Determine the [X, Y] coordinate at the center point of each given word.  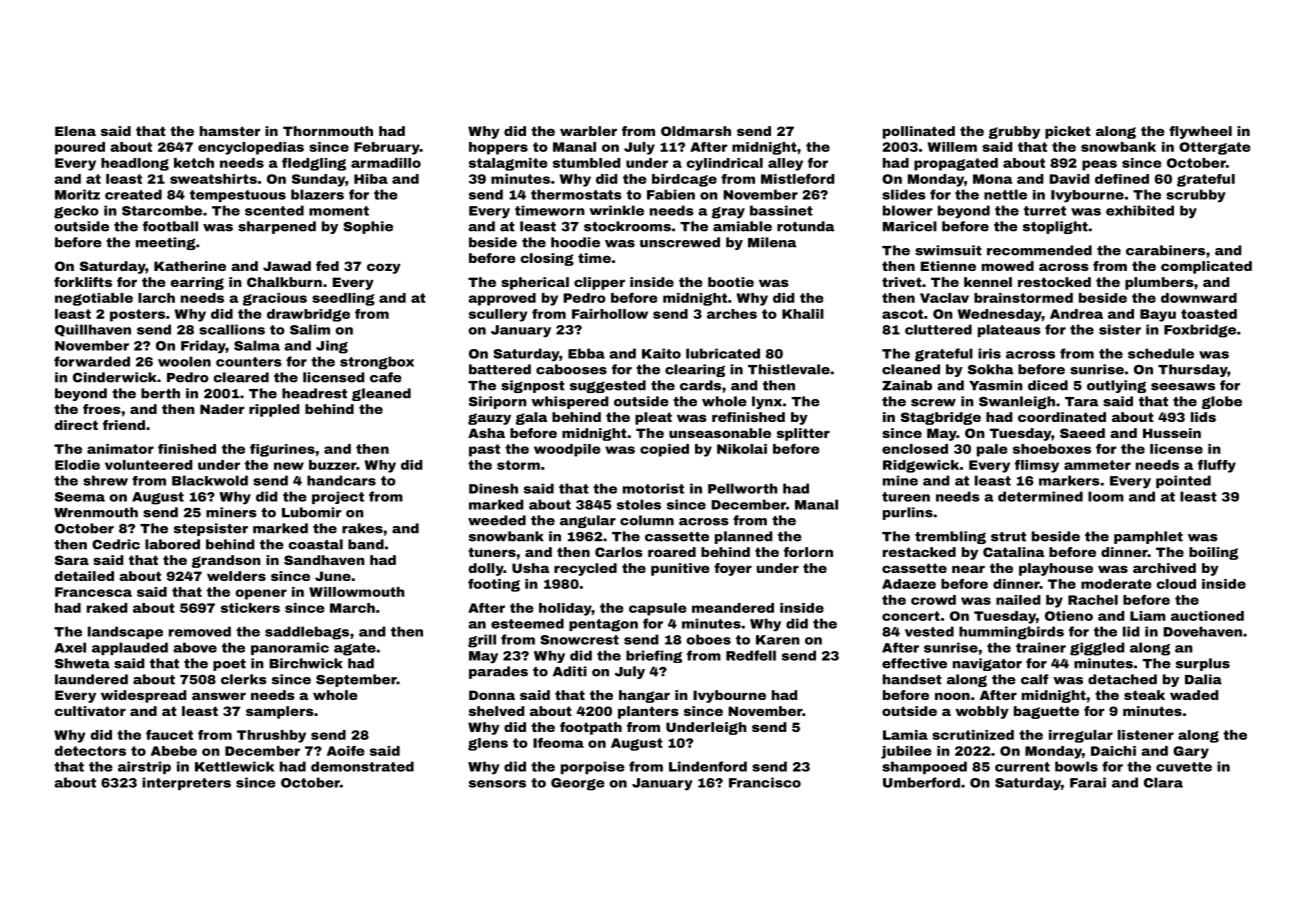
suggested [608, 386]
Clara [1163, 782]
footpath [591, 728]
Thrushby [271, 736]
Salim [310, 329]
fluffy [1217, 466]
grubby [1014, 132]
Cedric [116, 544]
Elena [75, 131]
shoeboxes [1052, 449]
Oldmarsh [696, 131]
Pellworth [743, 488]
